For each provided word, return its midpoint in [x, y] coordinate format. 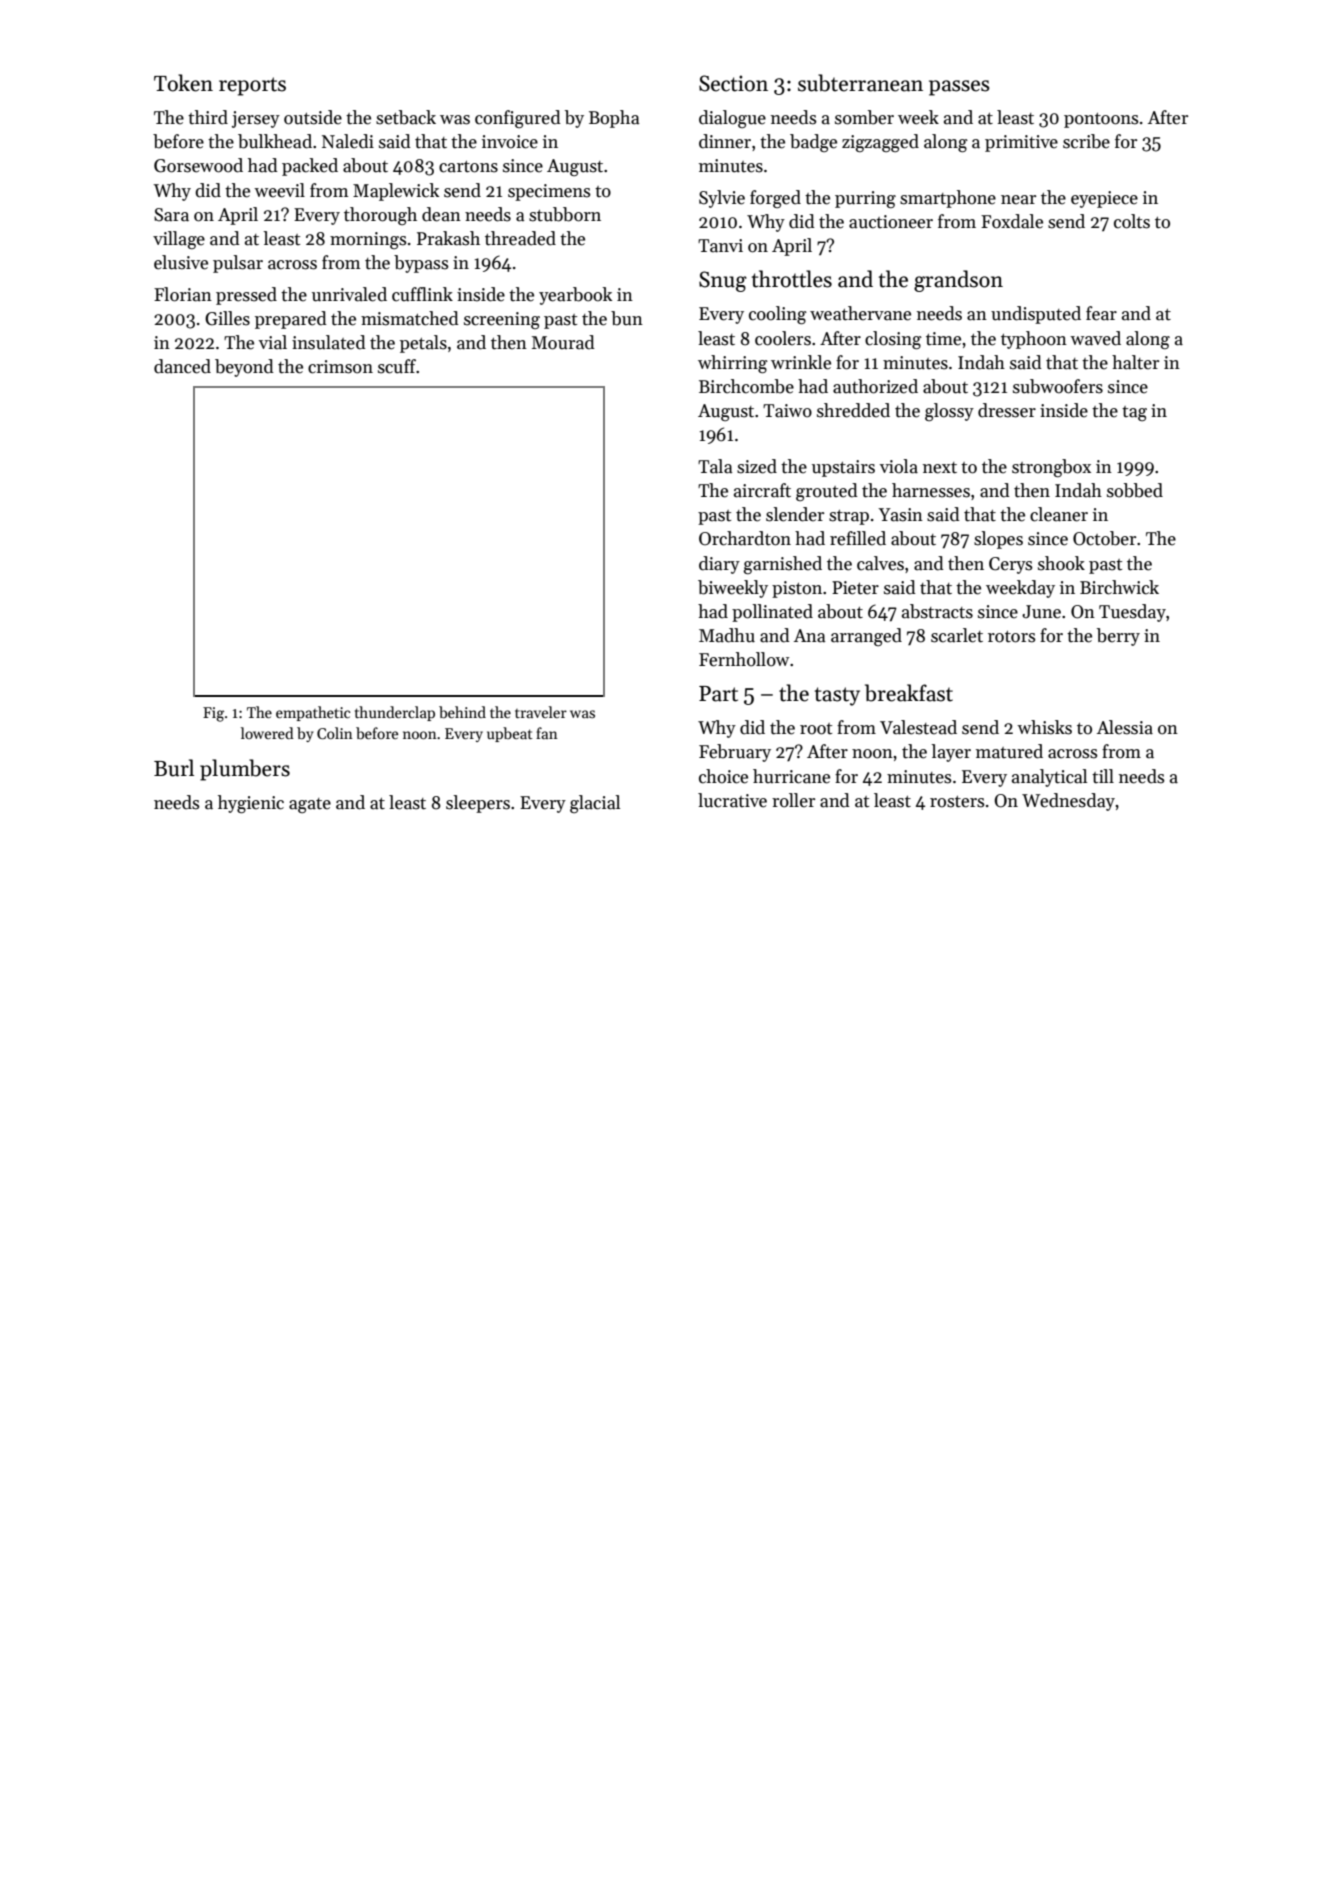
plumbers [245, 770]
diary [719, 565]
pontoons [1101, 120]
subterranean [860, 83]
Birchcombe [746, 386]
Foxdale [1012, 221]
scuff [397, 366]
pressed [246, 296]
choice [723, 776]
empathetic [313, 713]
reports [252, 86]
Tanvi [720, 246]
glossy [949, 412]
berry [1118, 637]
